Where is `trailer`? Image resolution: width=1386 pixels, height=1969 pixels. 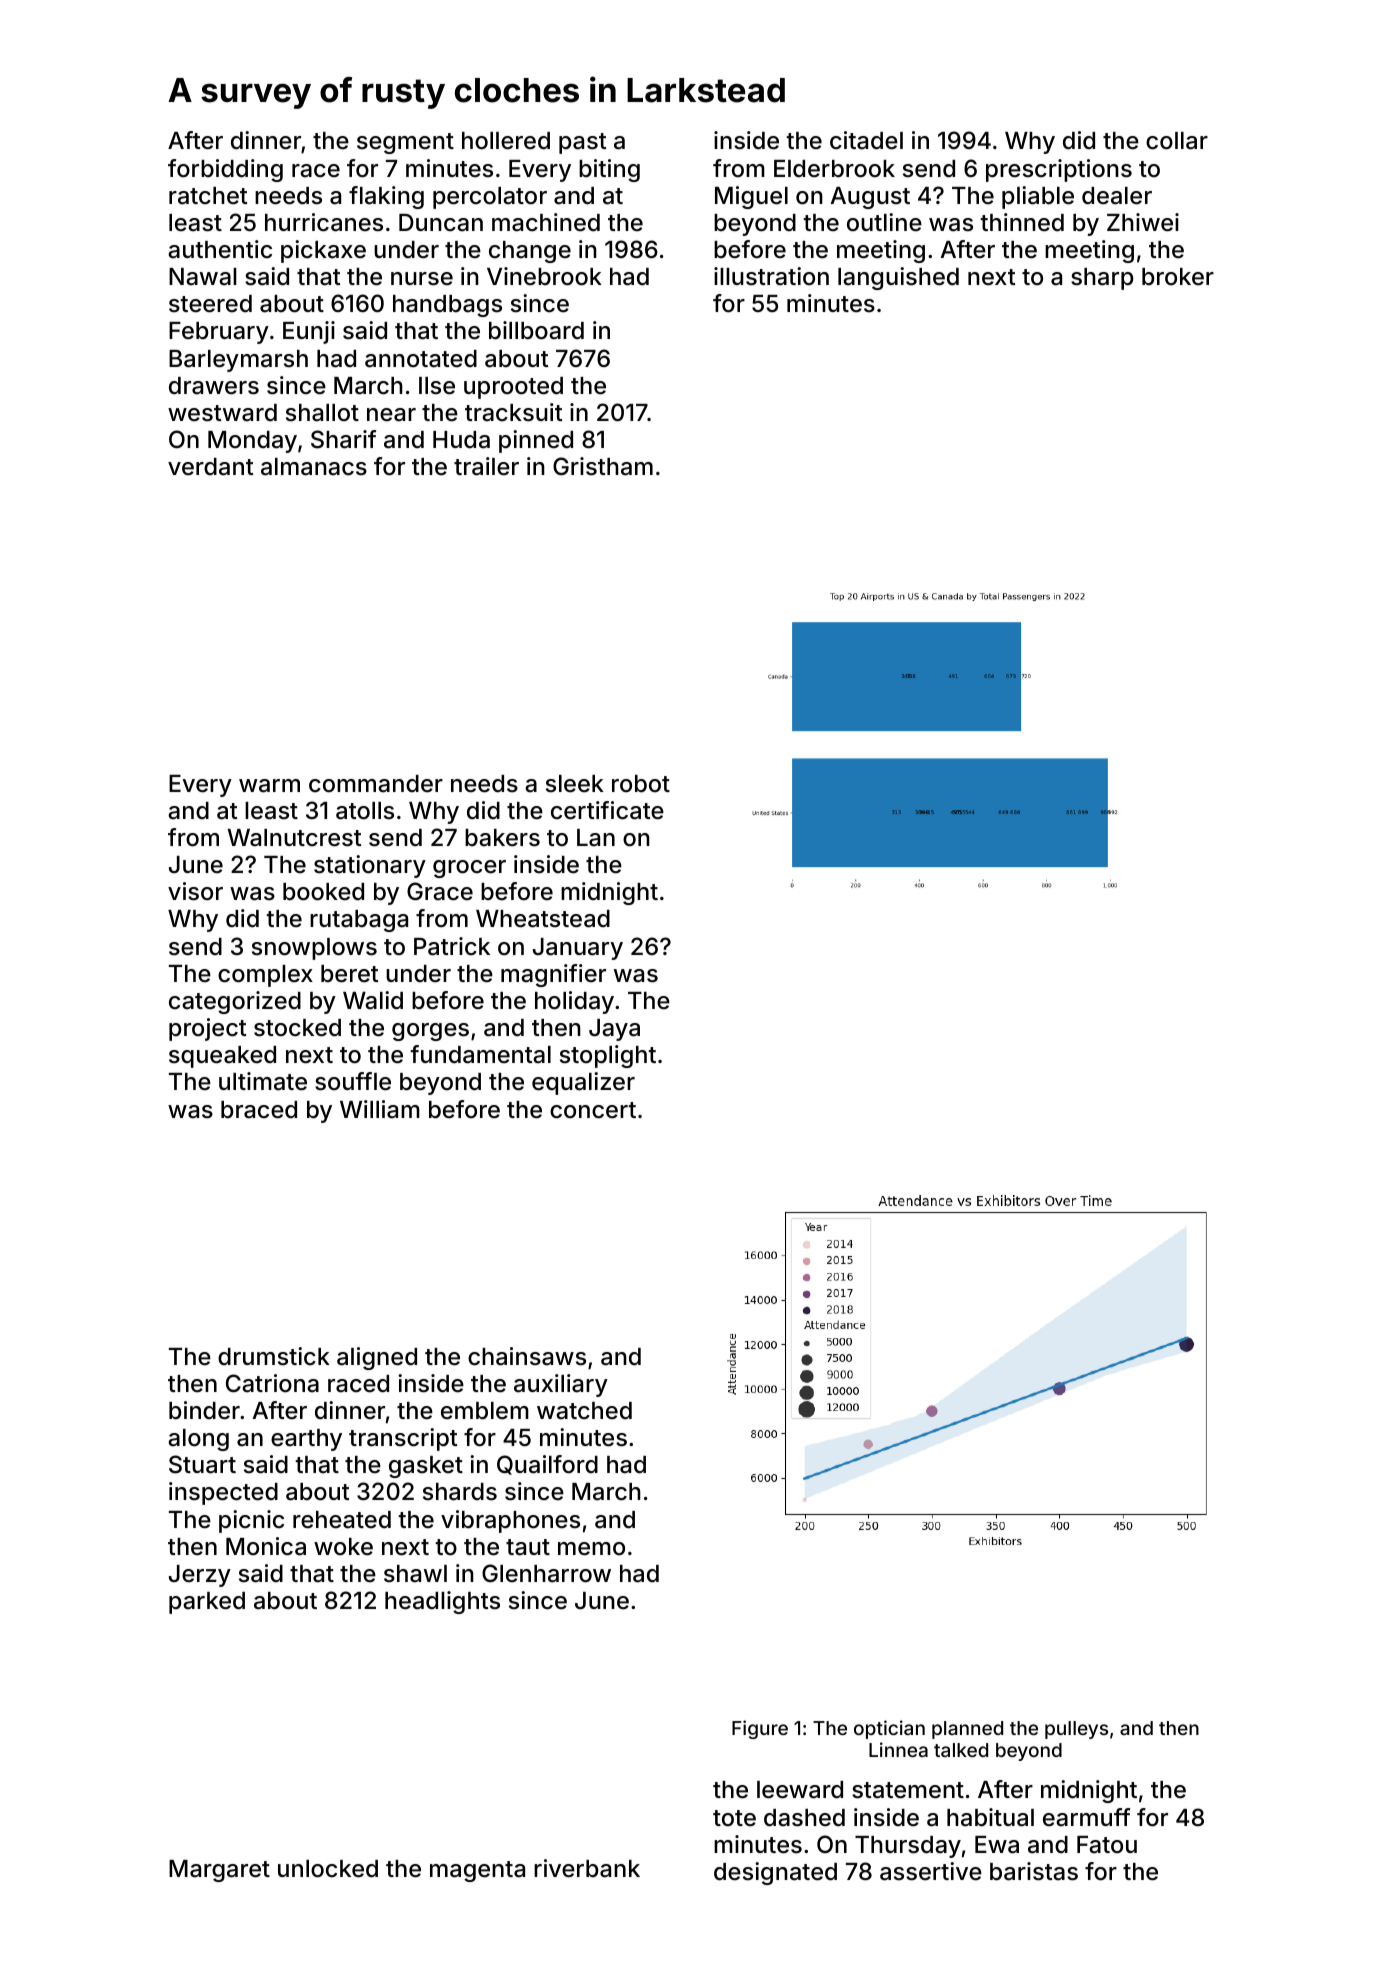 trailer is located at coordinates (486, 466).
